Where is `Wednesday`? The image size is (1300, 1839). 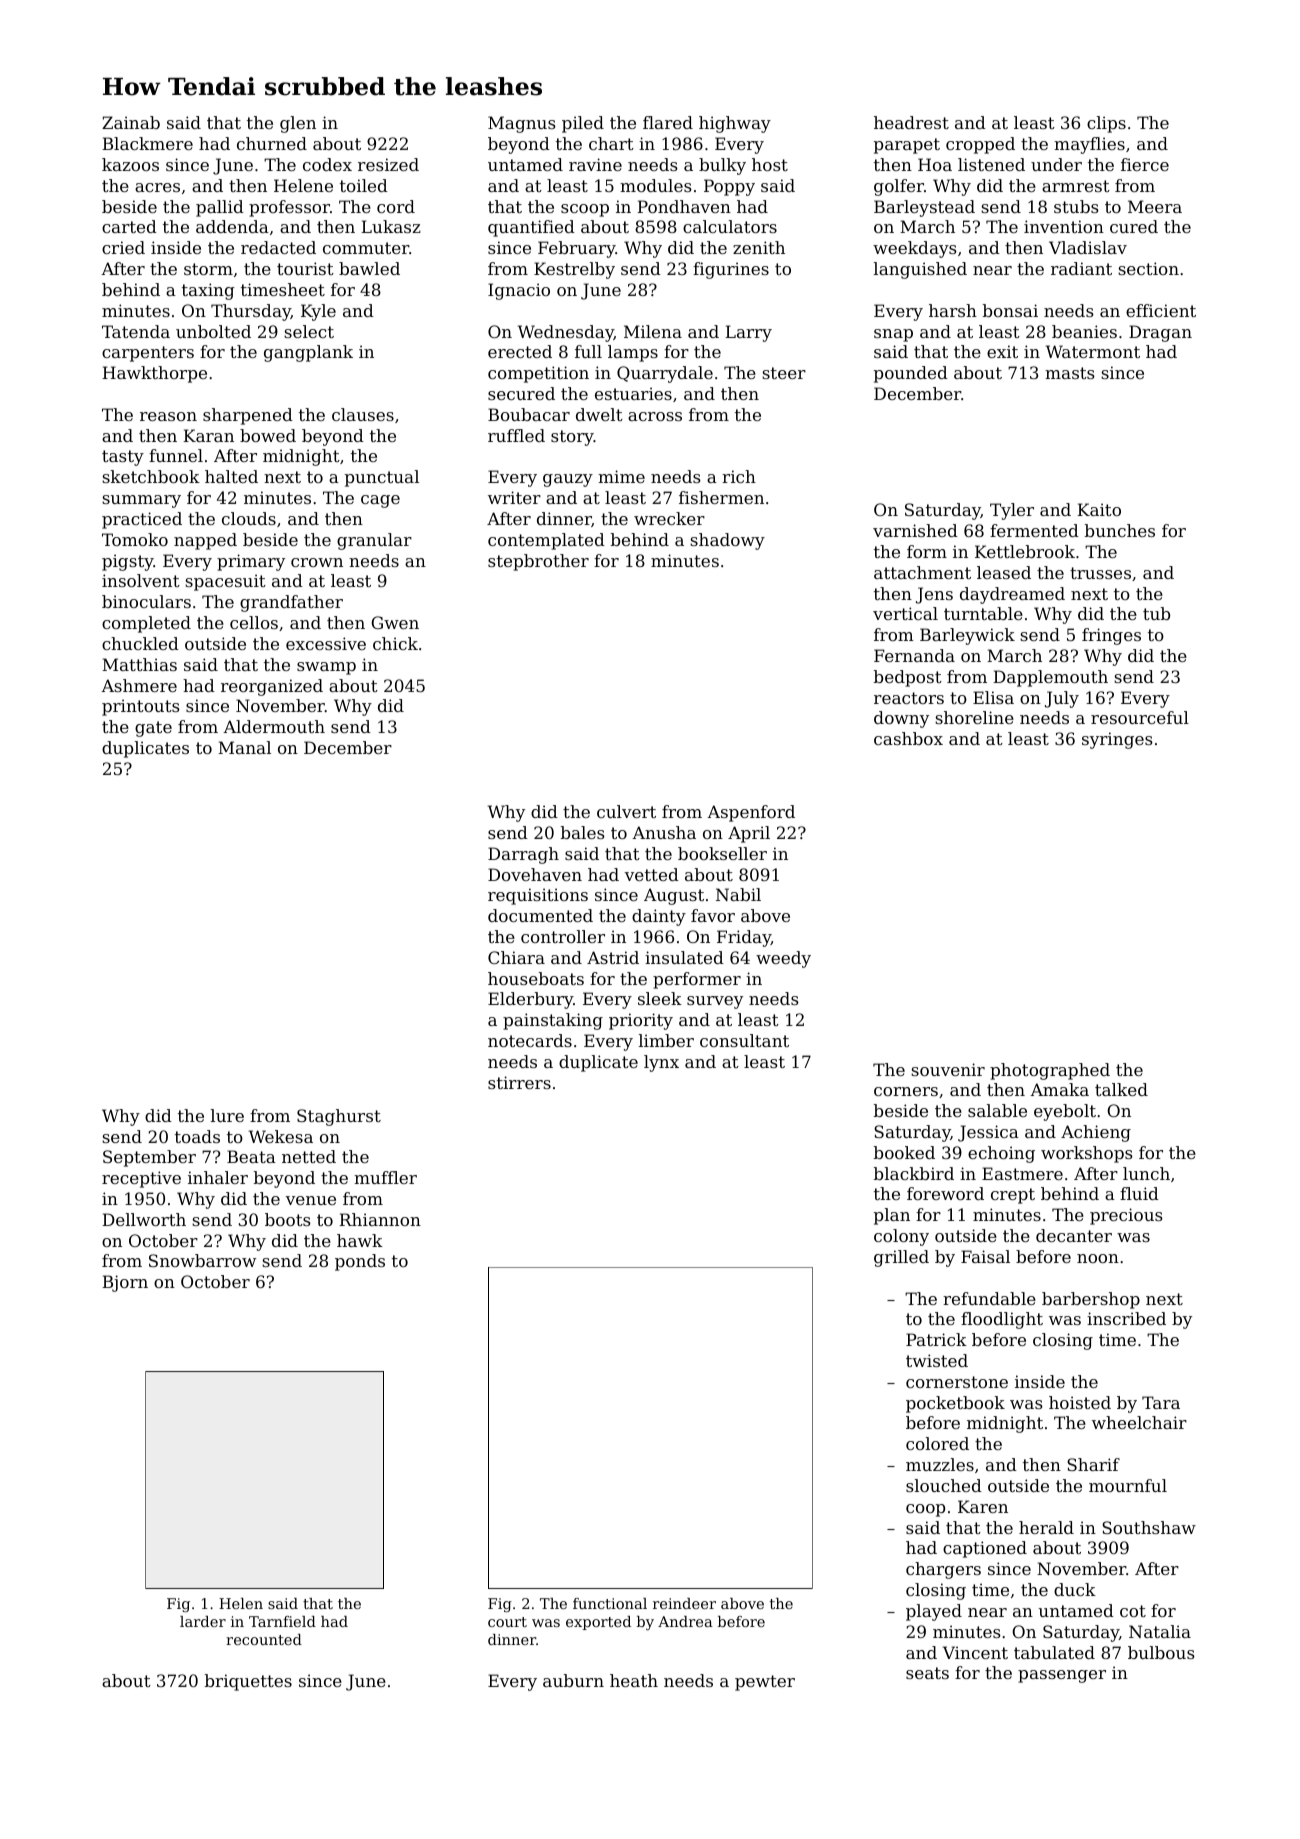
Wednesday is located at coordinates (566, 333).
